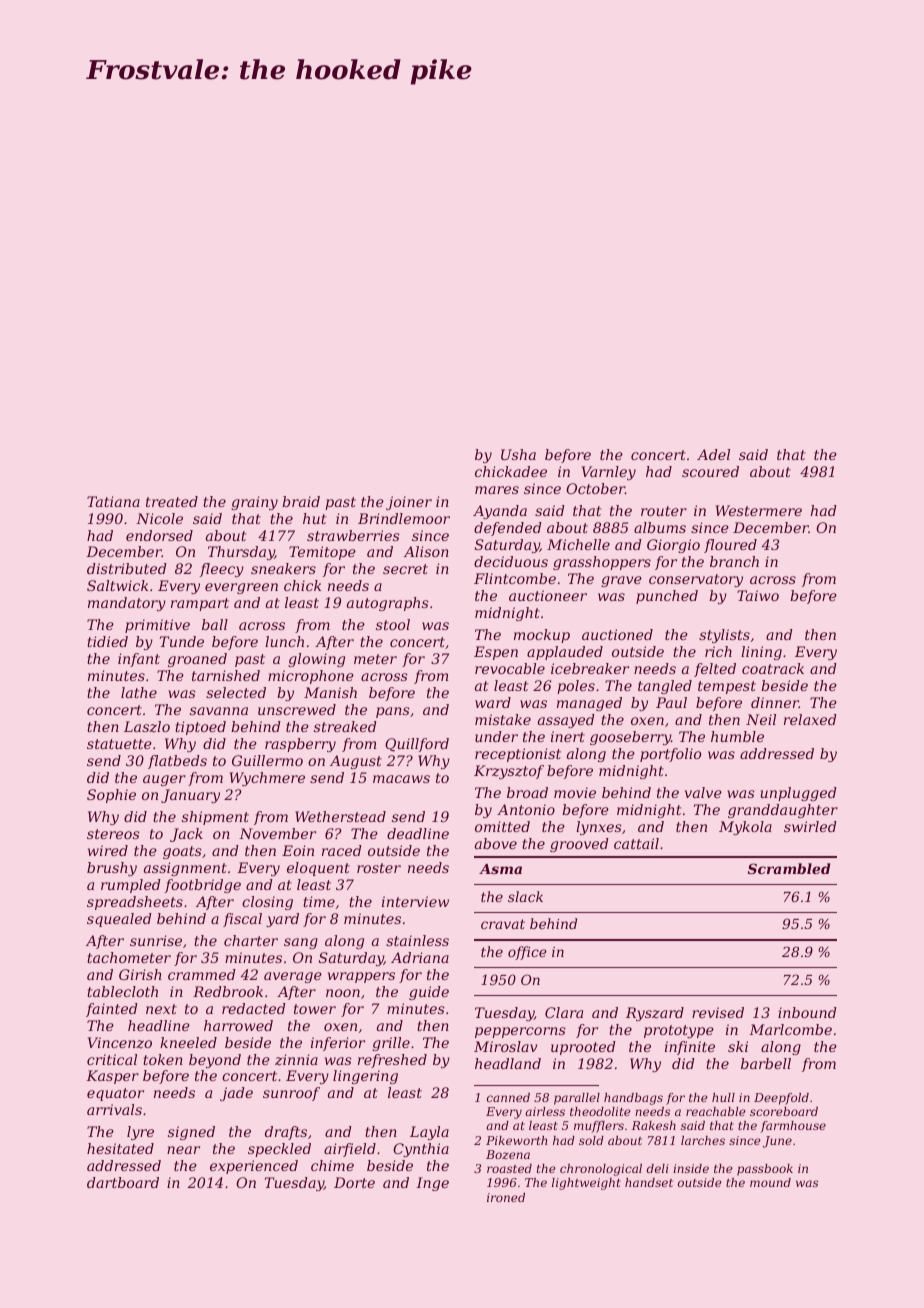  What do you see at coordinates (254, 503) in the screenshot?
I see `grainy` at bounding box center [254, 503].
